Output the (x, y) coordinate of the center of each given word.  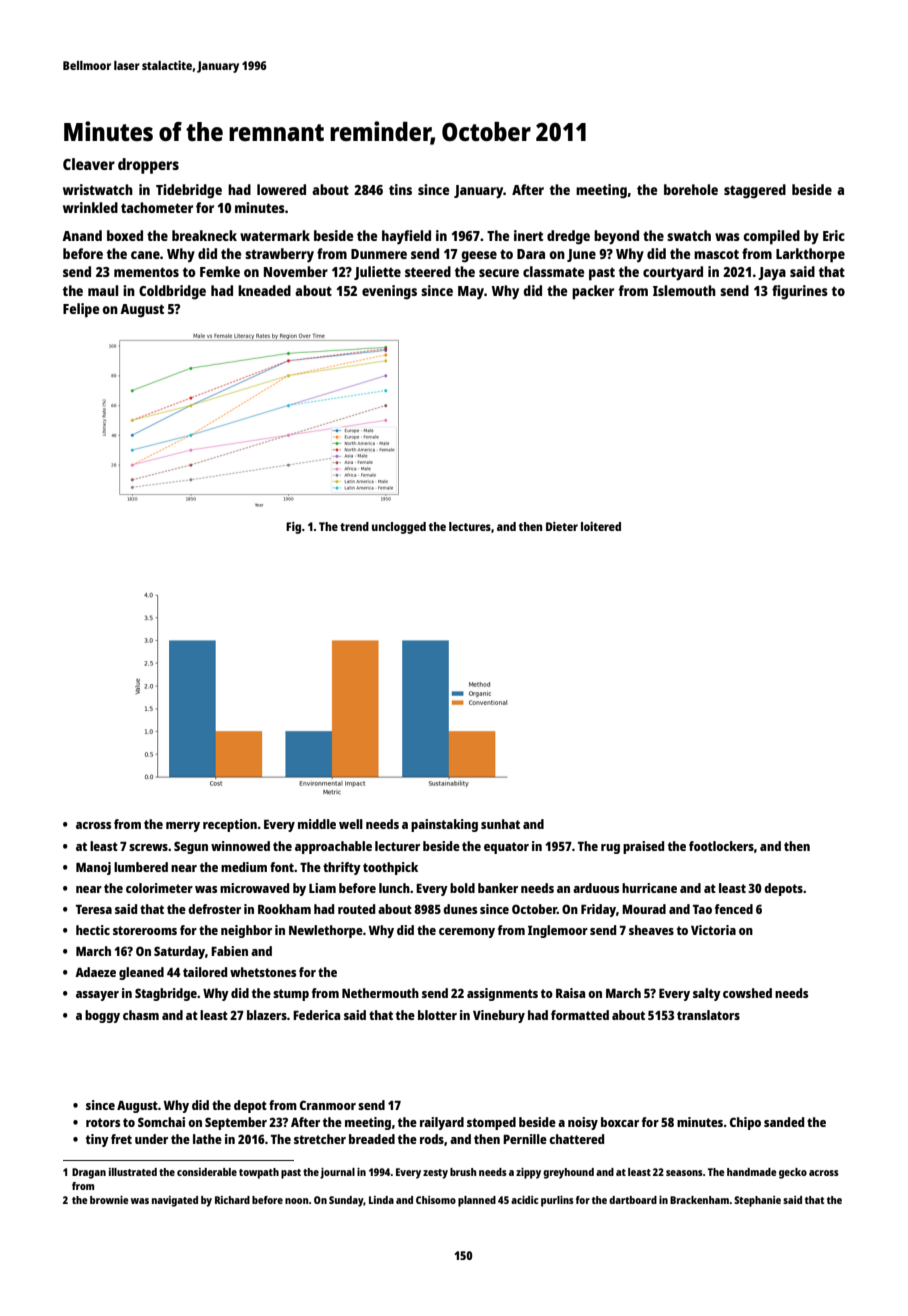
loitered (601, 526)
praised (643, 847)
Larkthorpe (810, 255)
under (151, 1139)
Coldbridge (172, 292)
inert (528, 235)
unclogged (399, 528)
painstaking (444, 825)
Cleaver (89, 164)
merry (183, 827)
